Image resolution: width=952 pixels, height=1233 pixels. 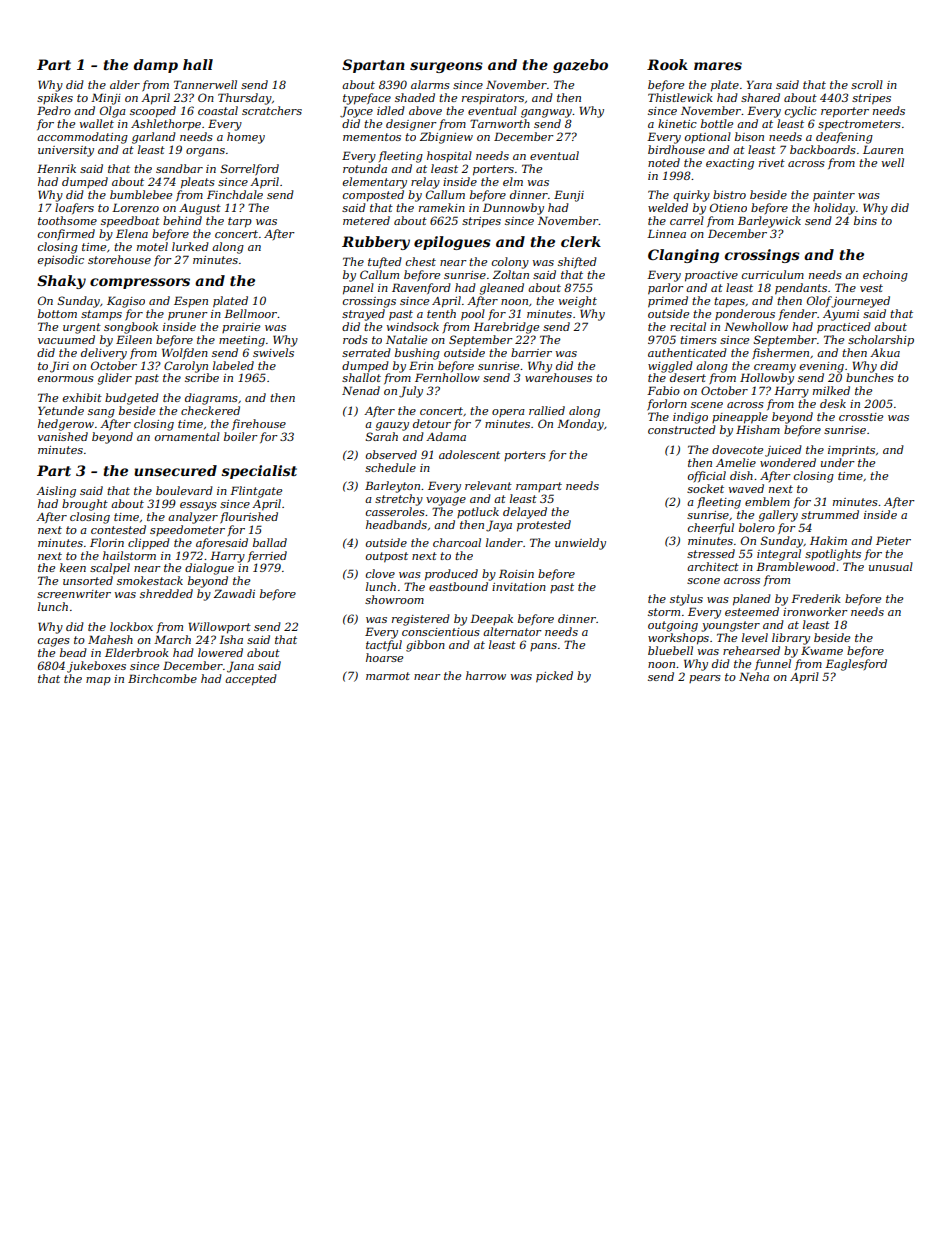 What do you see at coordinates (155, 66) in the screenshot?
I see `damp` at bounding box center [155, 66].
